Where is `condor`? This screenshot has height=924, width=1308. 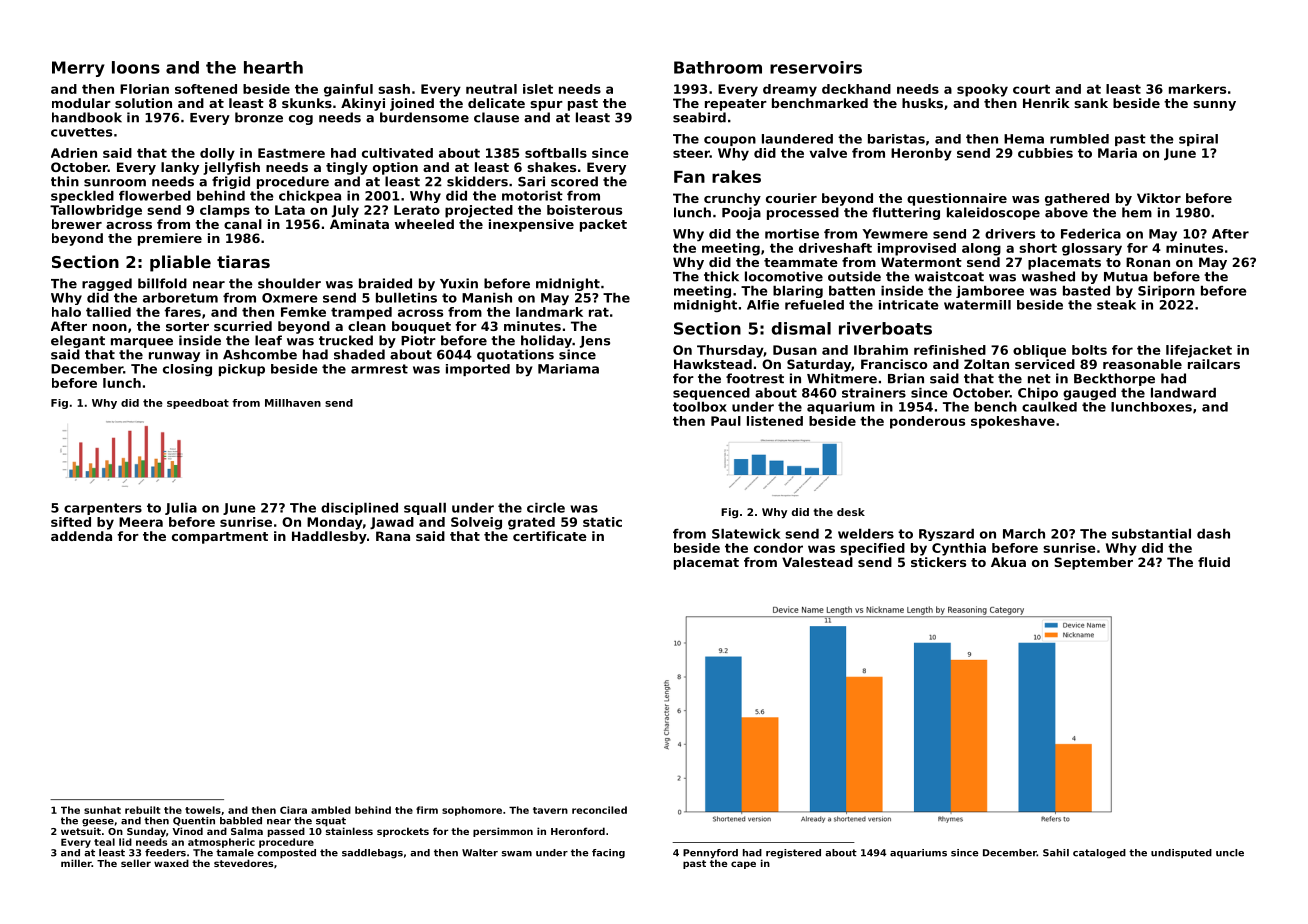
condor is located at coordinates (778, 548).
